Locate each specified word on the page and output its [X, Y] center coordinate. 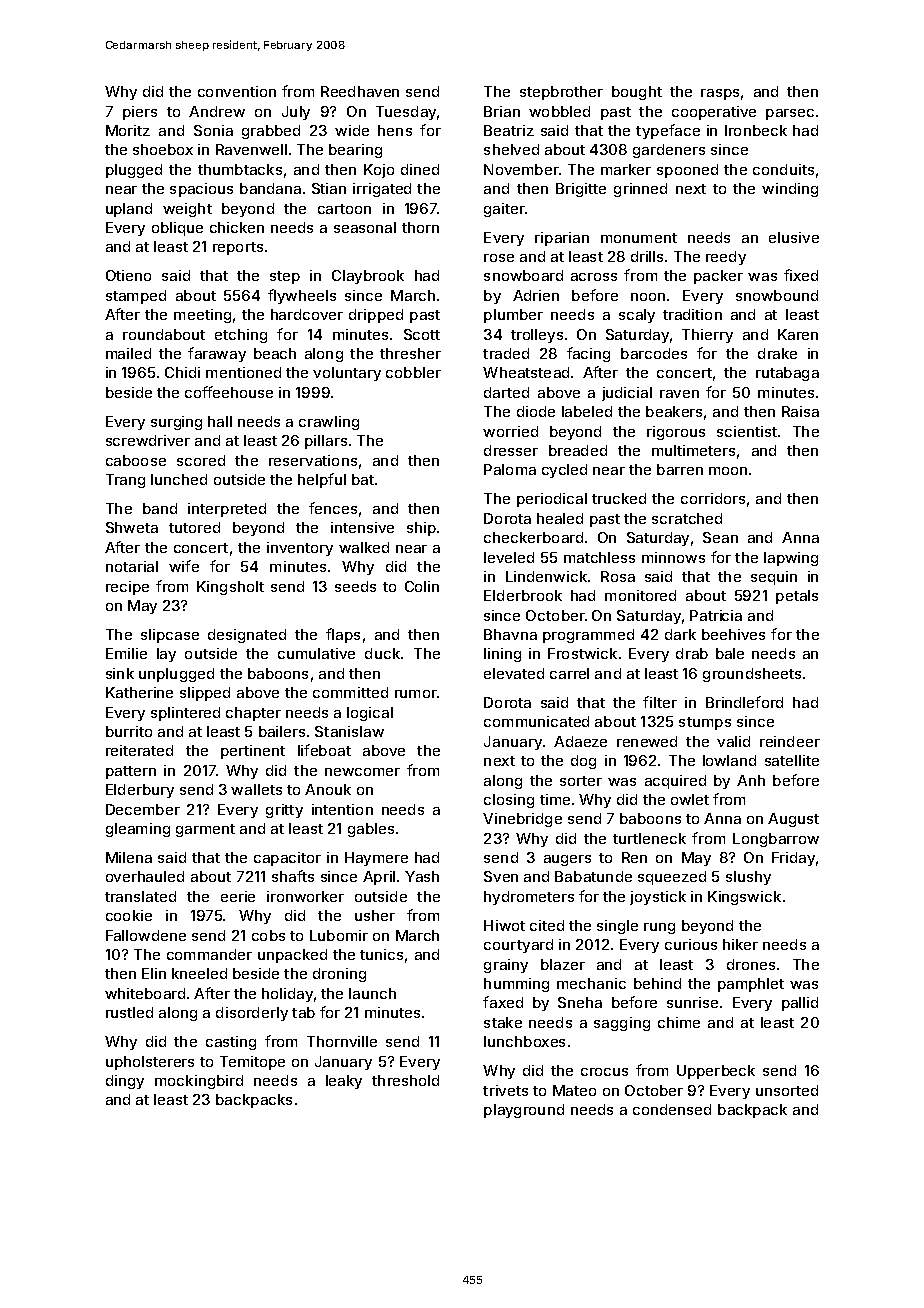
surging [176, 423]
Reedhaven [360, 91]
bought [637, 93]
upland [129, 210]
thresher [410, 353]
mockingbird [199, 1082]
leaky [344, 1082]
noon [648, 297]
